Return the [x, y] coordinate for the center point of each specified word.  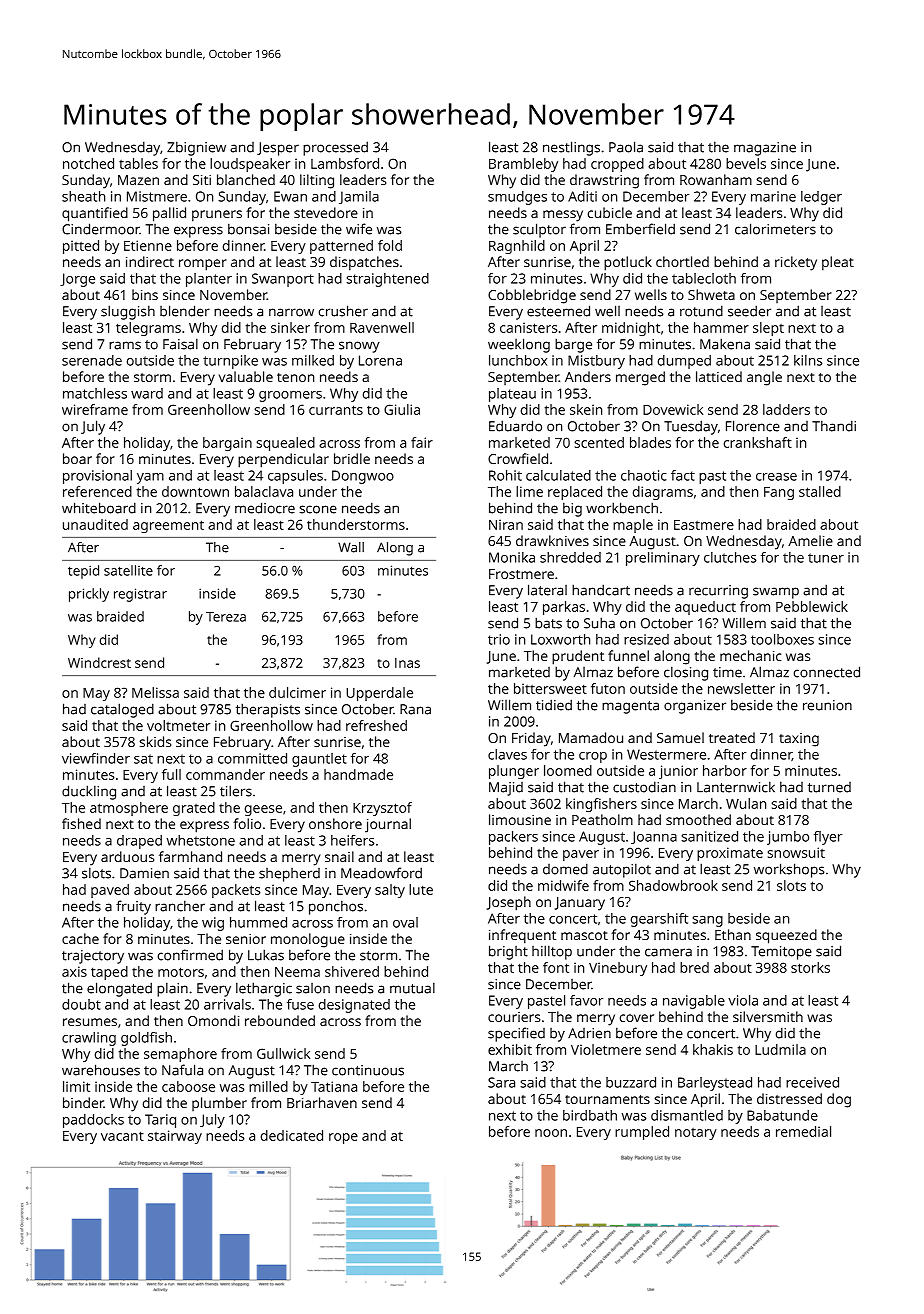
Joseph [509, 903]
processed [335, 148]
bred [694, 967]
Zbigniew [196, 148]
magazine [765, 149]
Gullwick [283, 1053]
